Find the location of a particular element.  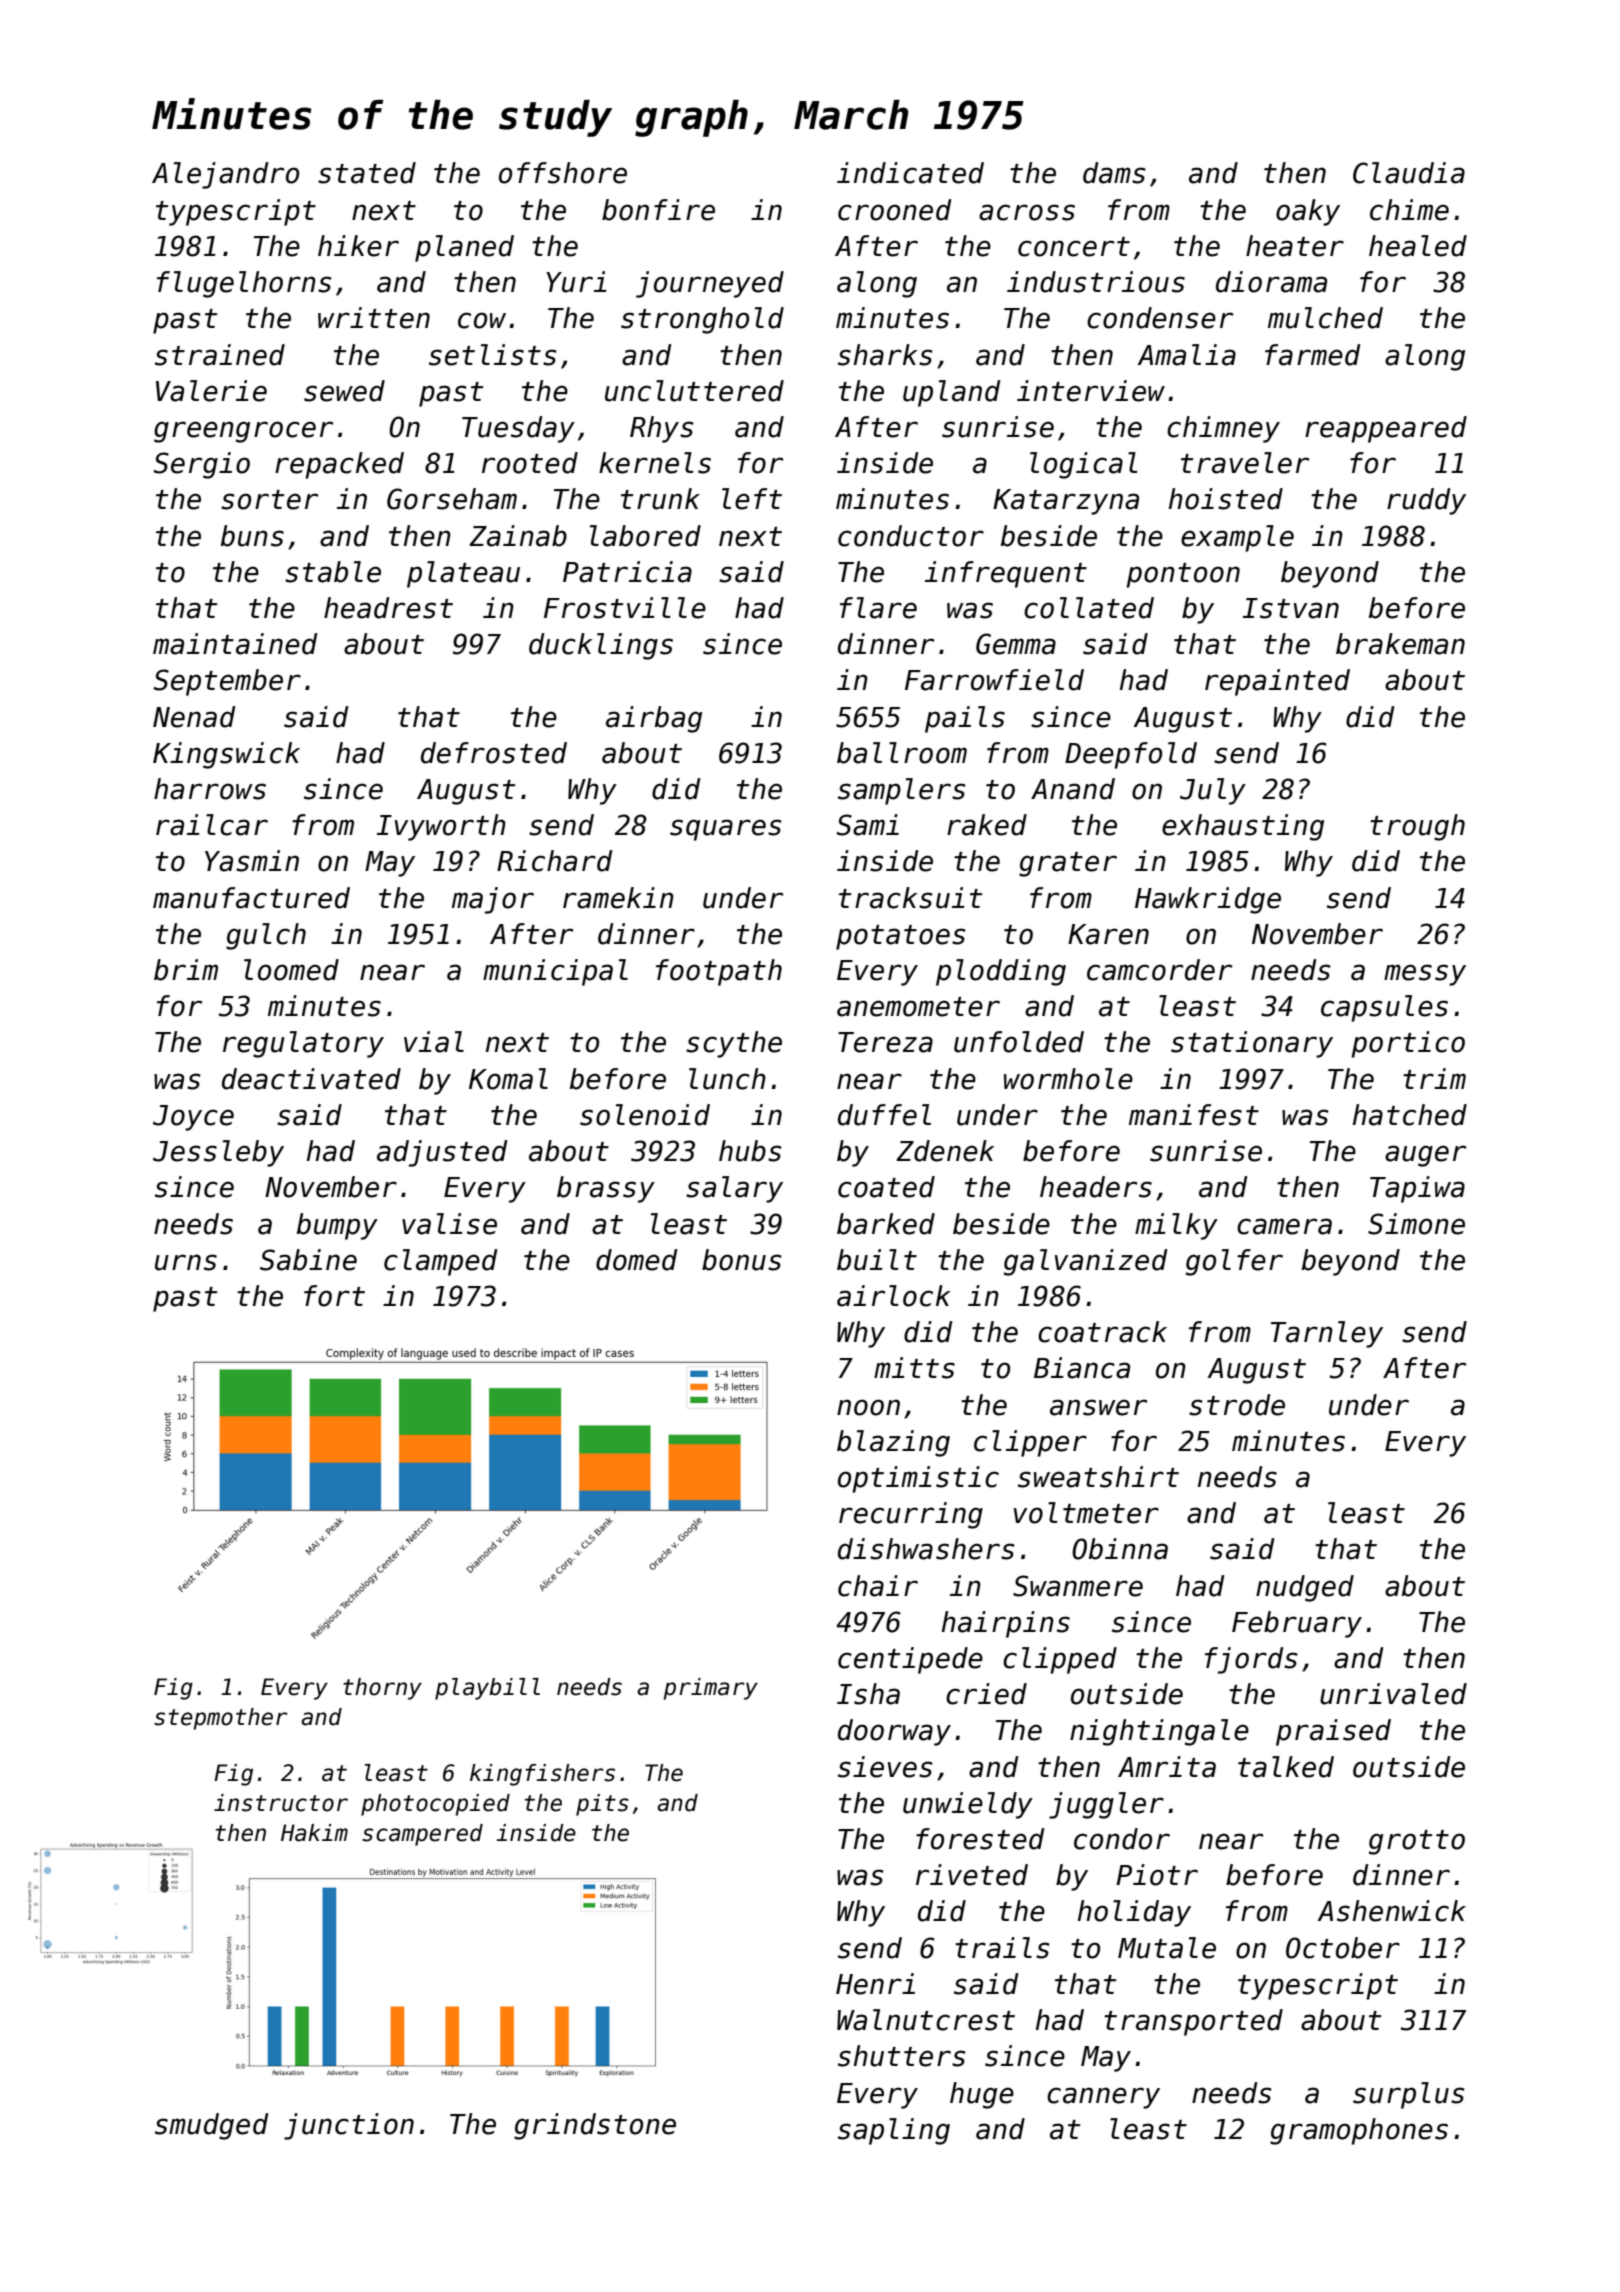

Jessleby is located at coordinates (218, 1153).
